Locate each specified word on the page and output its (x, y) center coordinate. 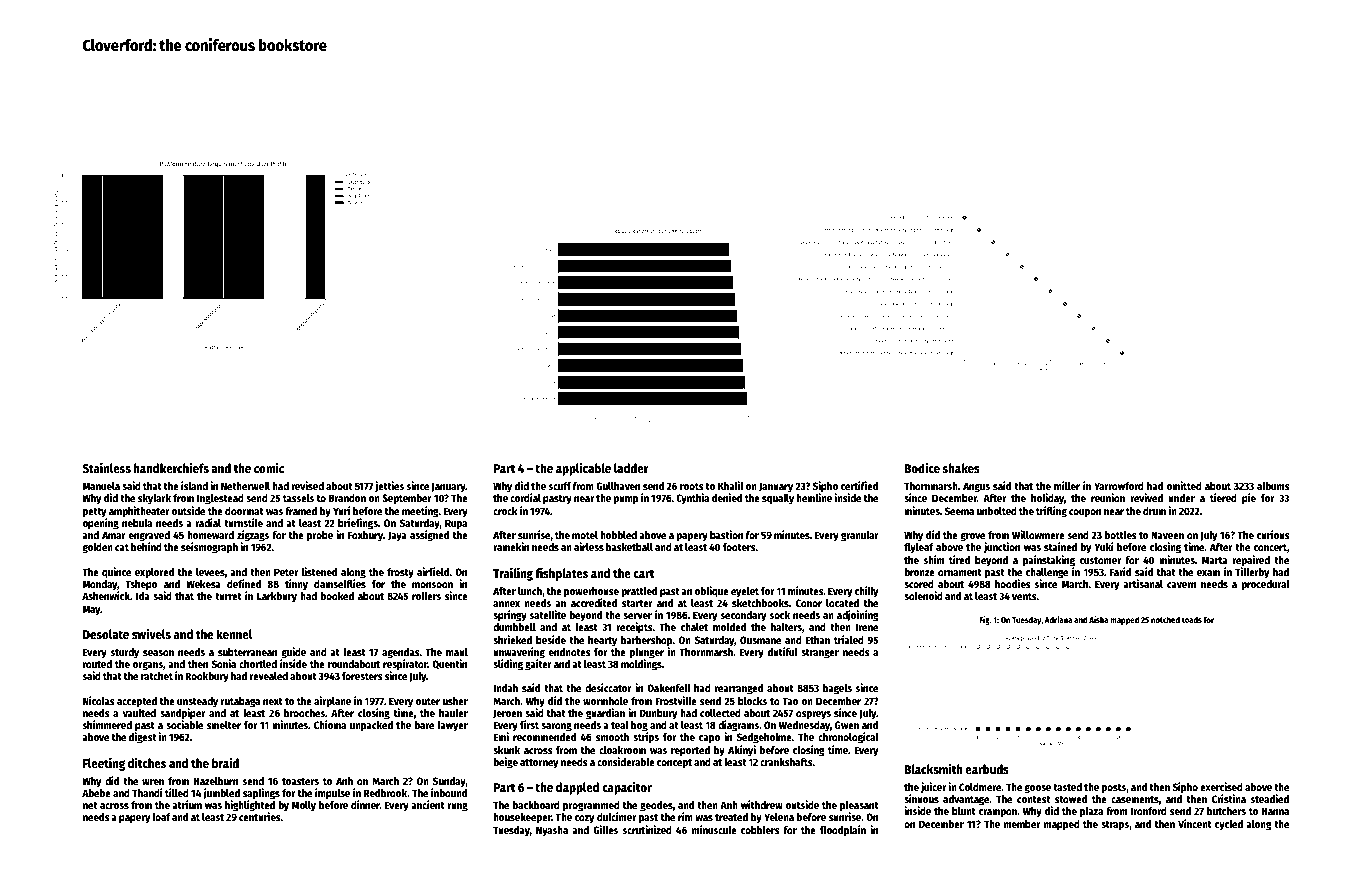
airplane (332, 702)
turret (228, 596)
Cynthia (692, 499)
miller (1067, 485)
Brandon (347, 498)
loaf (162, 817)
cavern (1181, 585)
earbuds (987, 769)
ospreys (813, 715)
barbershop (646, 641)
